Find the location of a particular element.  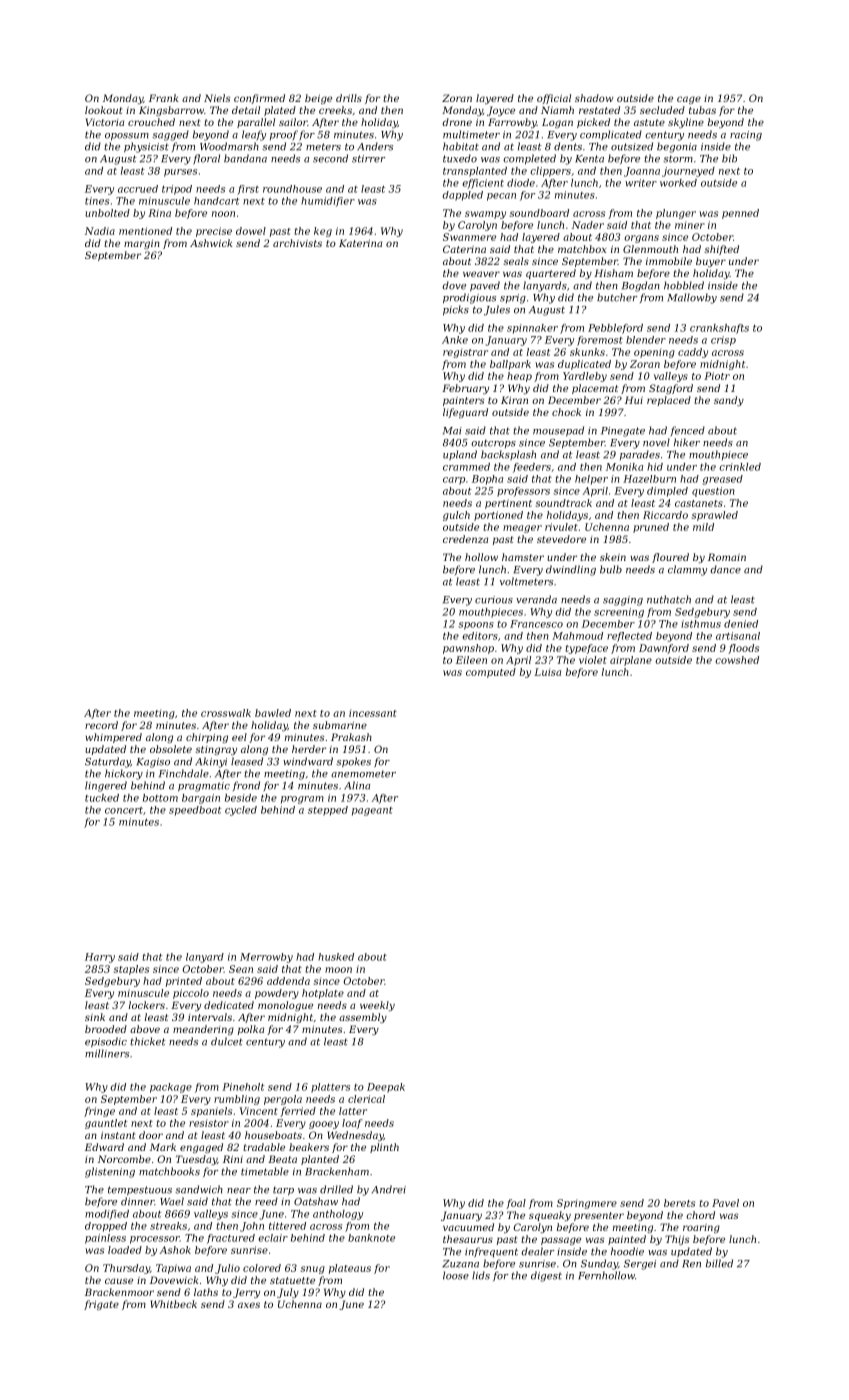

record is located at coordinates (101, 725).
